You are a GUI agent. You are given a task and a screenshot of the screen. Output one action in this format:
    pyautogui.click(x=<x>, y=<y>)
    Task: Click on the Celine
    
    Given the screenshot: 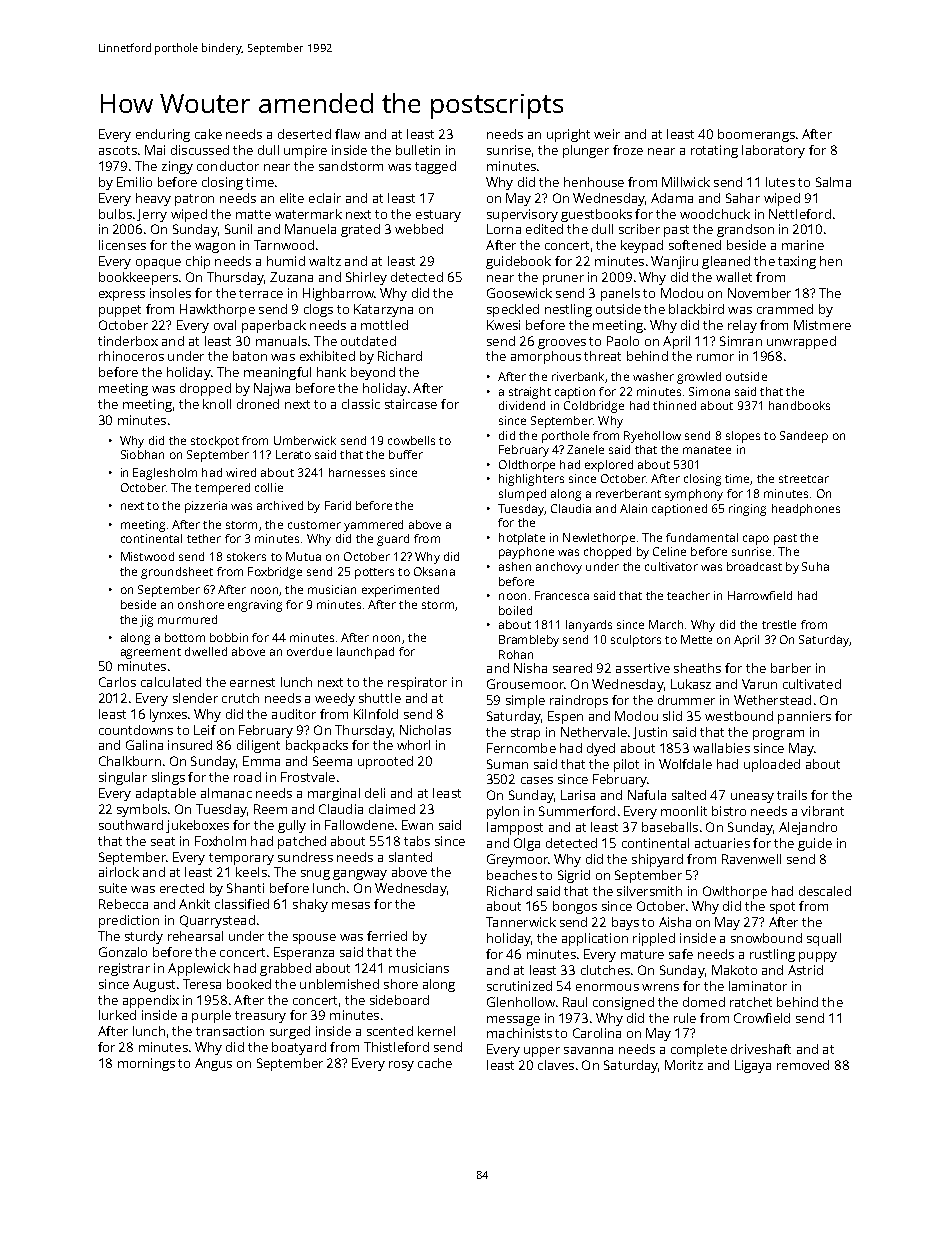 What is the action you would take?
    pyautogui.click(x=669, y=551)
